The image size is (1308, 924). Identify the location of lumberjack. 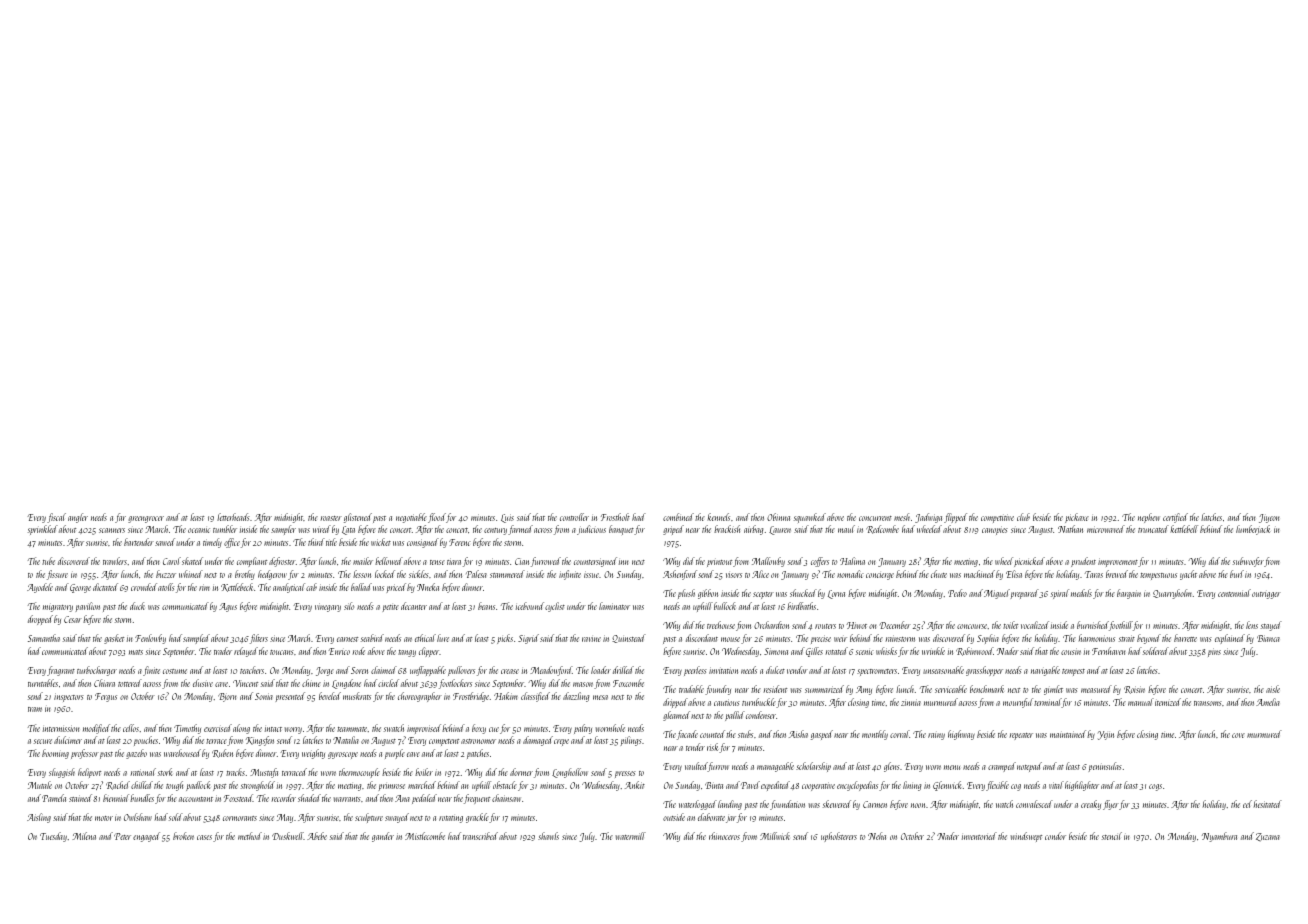
(1253, 530).
